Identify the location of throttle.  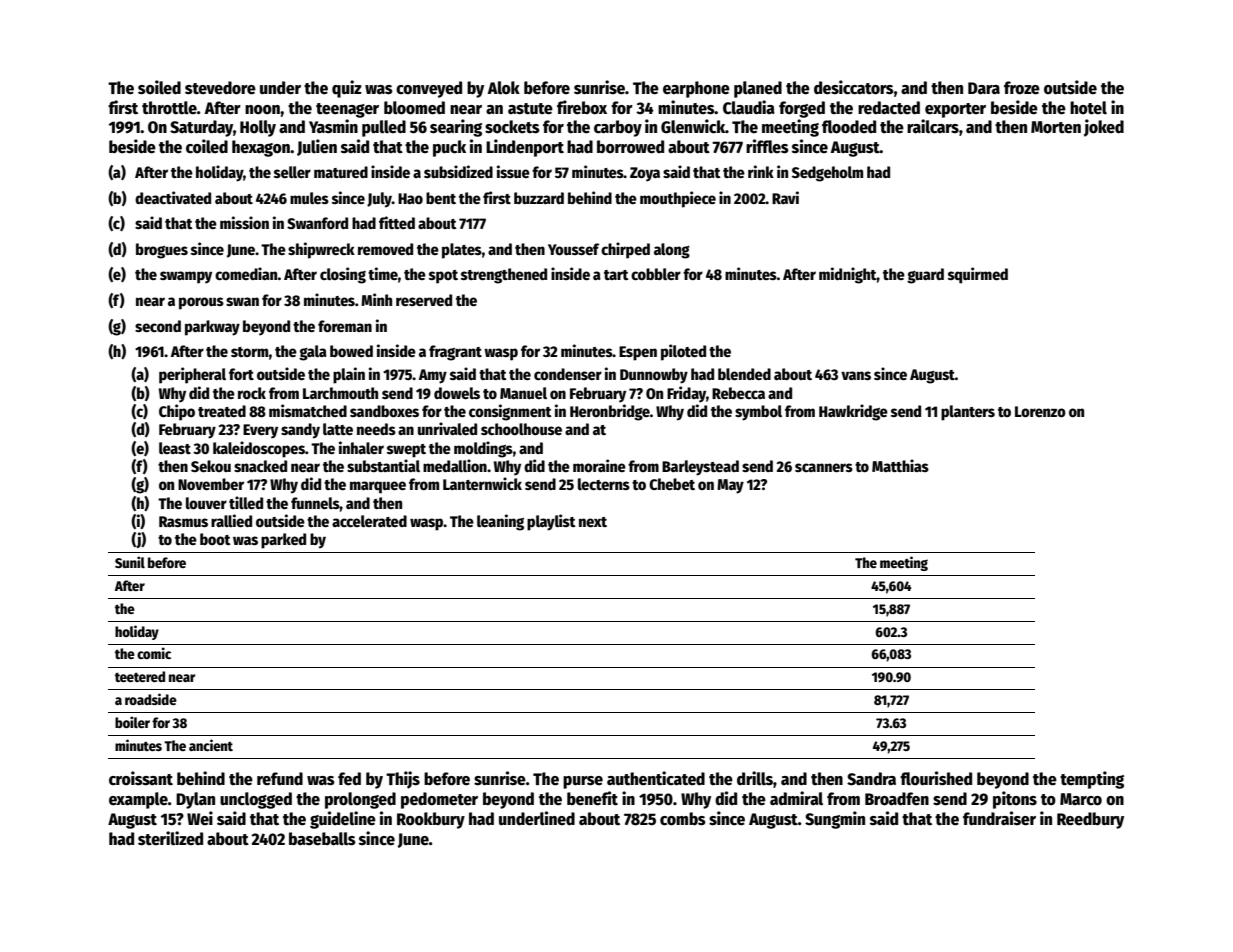
(169, 108).
